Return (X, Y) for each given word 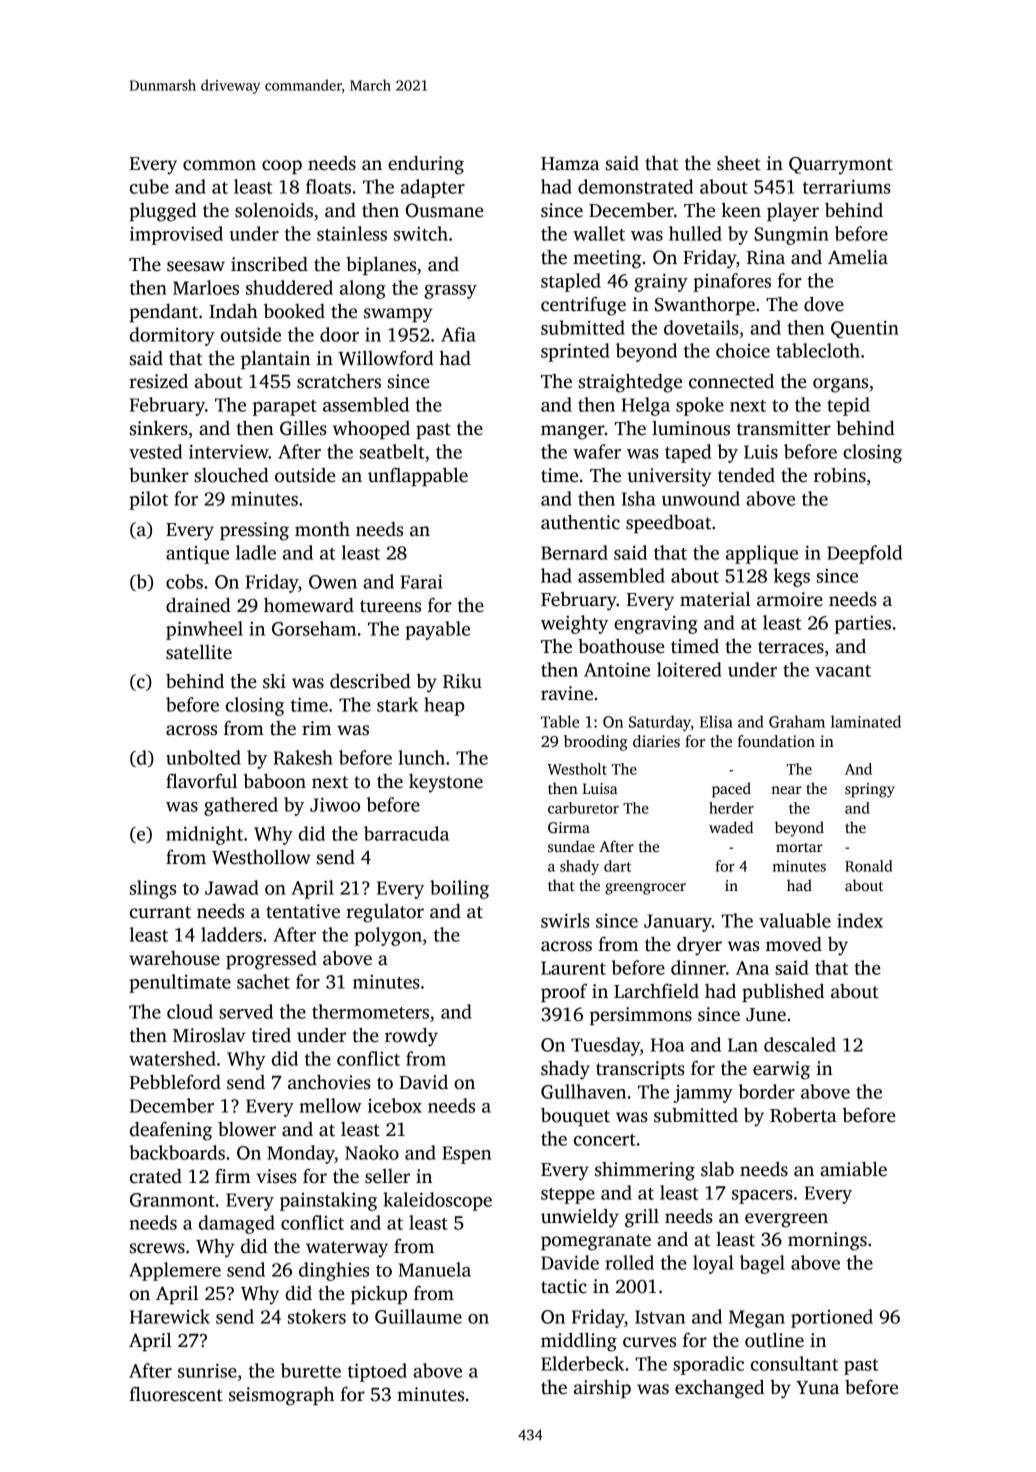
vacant (843, 671)
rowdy (411, 1037)
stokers (317, 1316)
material (715, 599)
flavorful (201, 781)
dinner (698, 967)
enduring (426, 165)
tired (271, 1035)
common (219, 165)
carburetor (583, 808)
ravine (567, 693)
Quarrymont (841, 166)
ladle (256, 552)
